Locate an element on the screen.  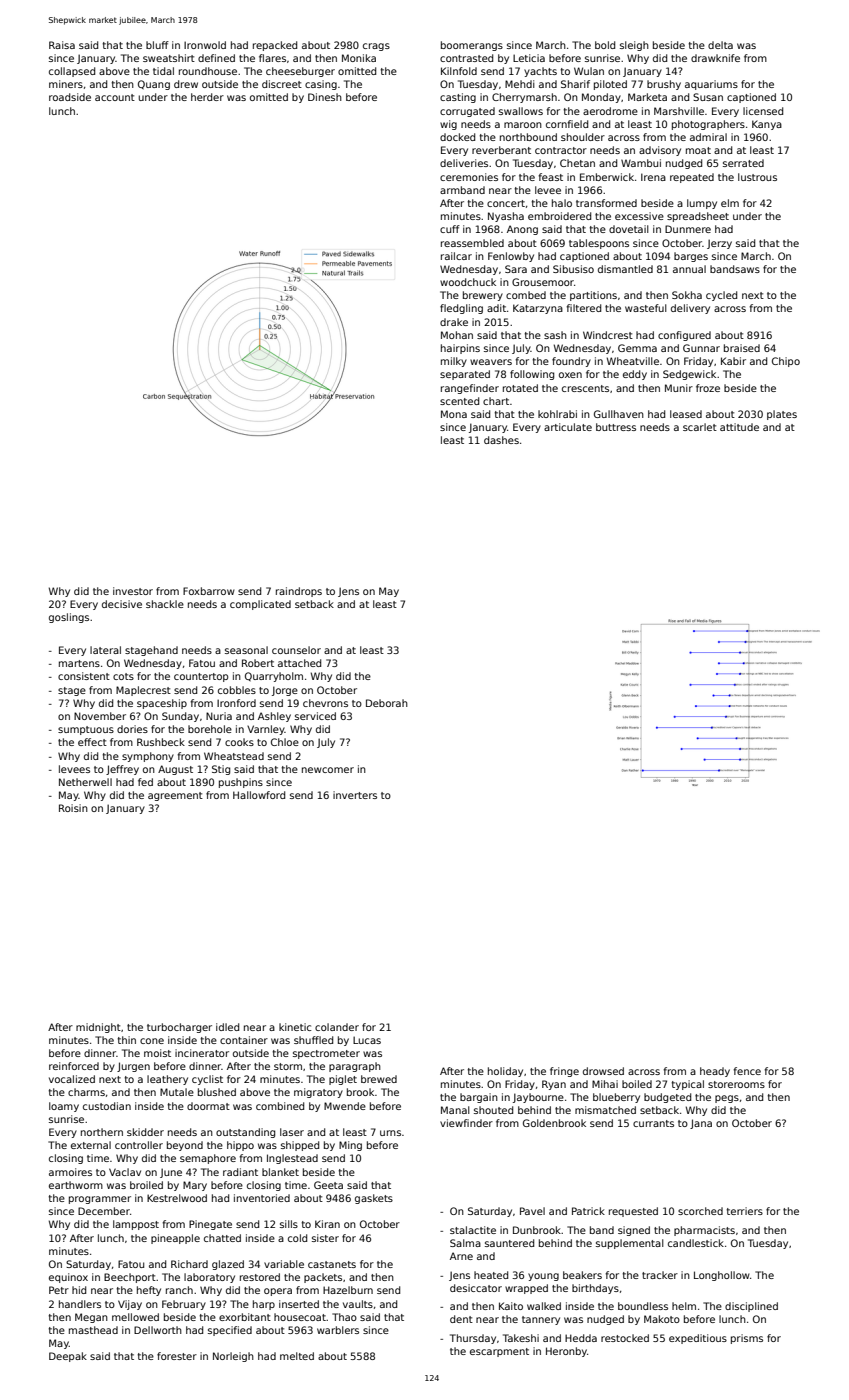
scarlet is located at coordinates (700, 427).
